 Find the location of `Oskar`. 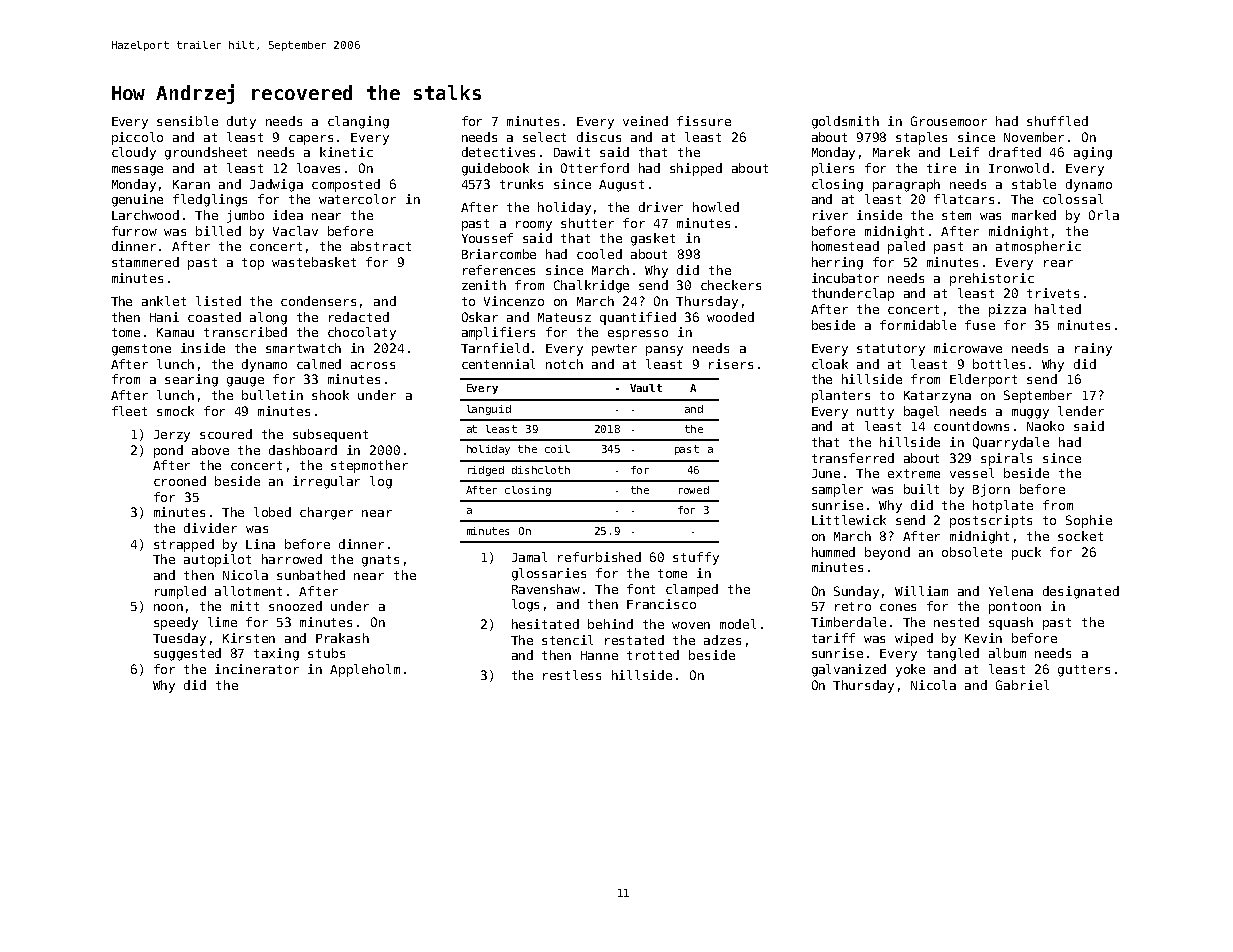

Oskar is located at coordinates (480, 317).
